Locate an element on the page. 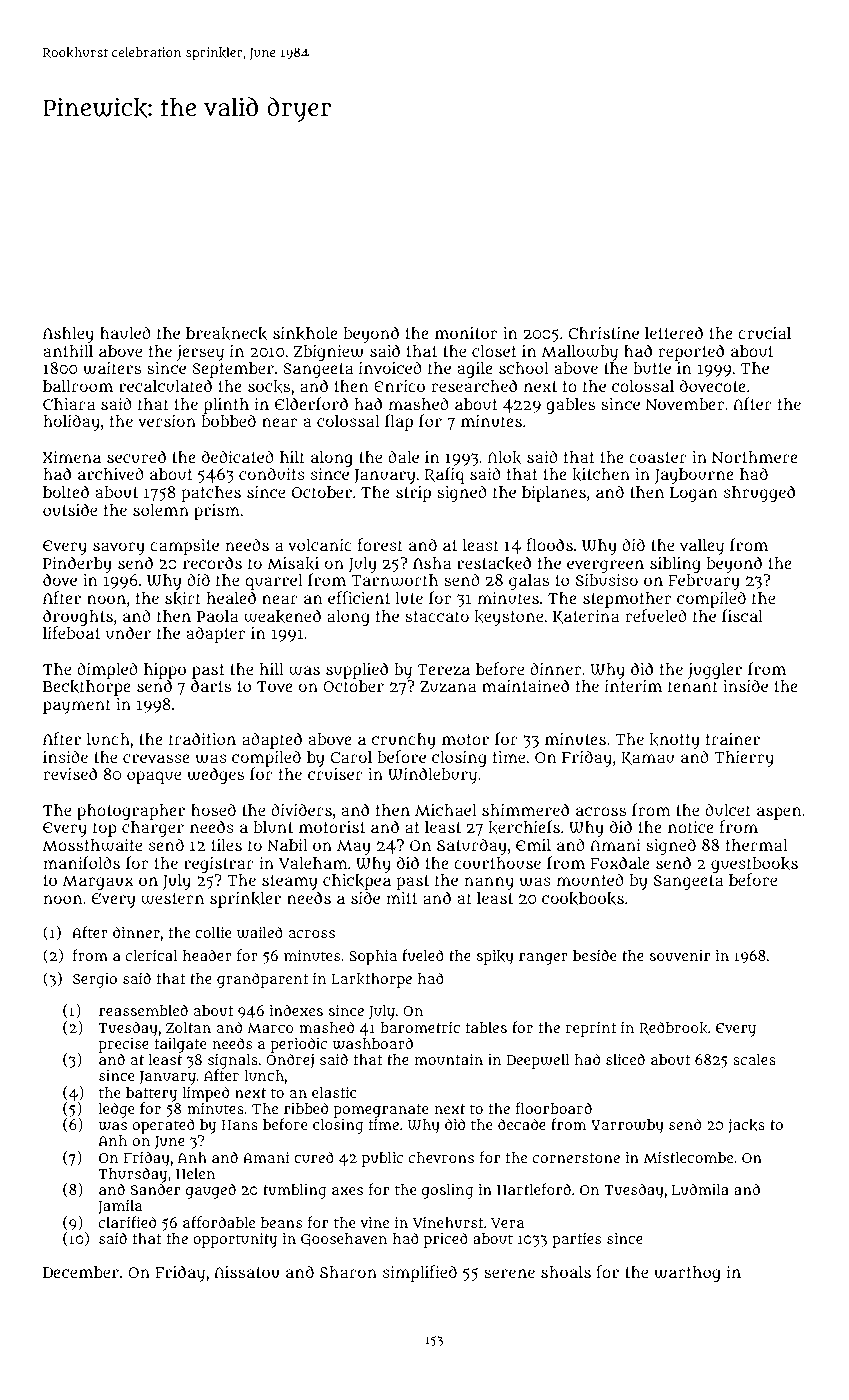 Image resolution: width=849 pixels, height=1400 pixels. guestbooks is located at coordinates (754, 865).
